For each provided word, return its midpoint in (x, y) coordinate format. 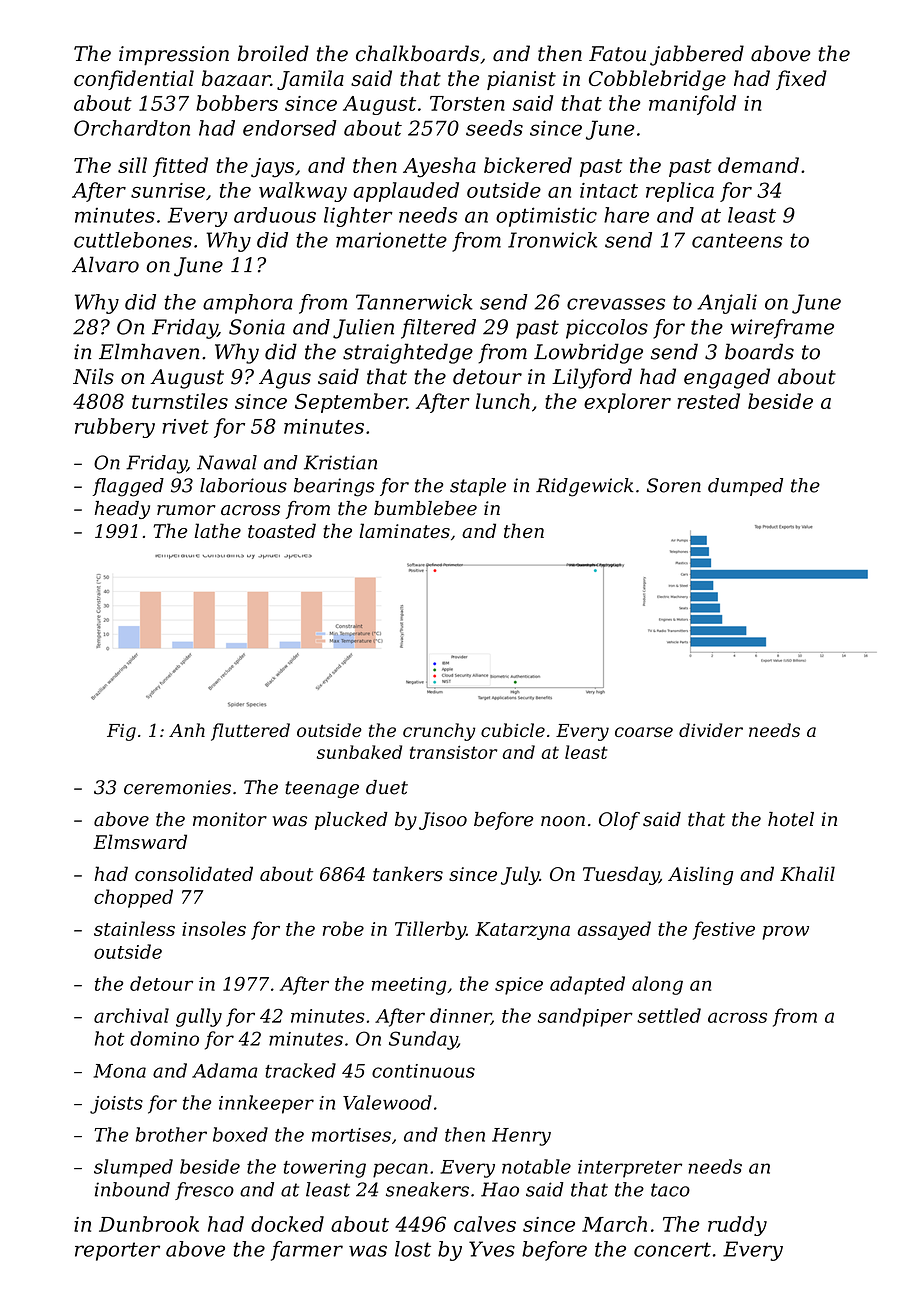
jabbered (697, 55)
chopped (133, 898)
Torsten (467, 103)
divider (711, 730)
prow (785, 933)
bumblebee (425, 508)
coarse (644, 732)
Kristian (340, 462)
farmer (307, 1251)
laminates (405, 530)
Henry (521, 1137)
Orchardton (132, 128)
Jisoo (443, 821)
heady (122, 510)
